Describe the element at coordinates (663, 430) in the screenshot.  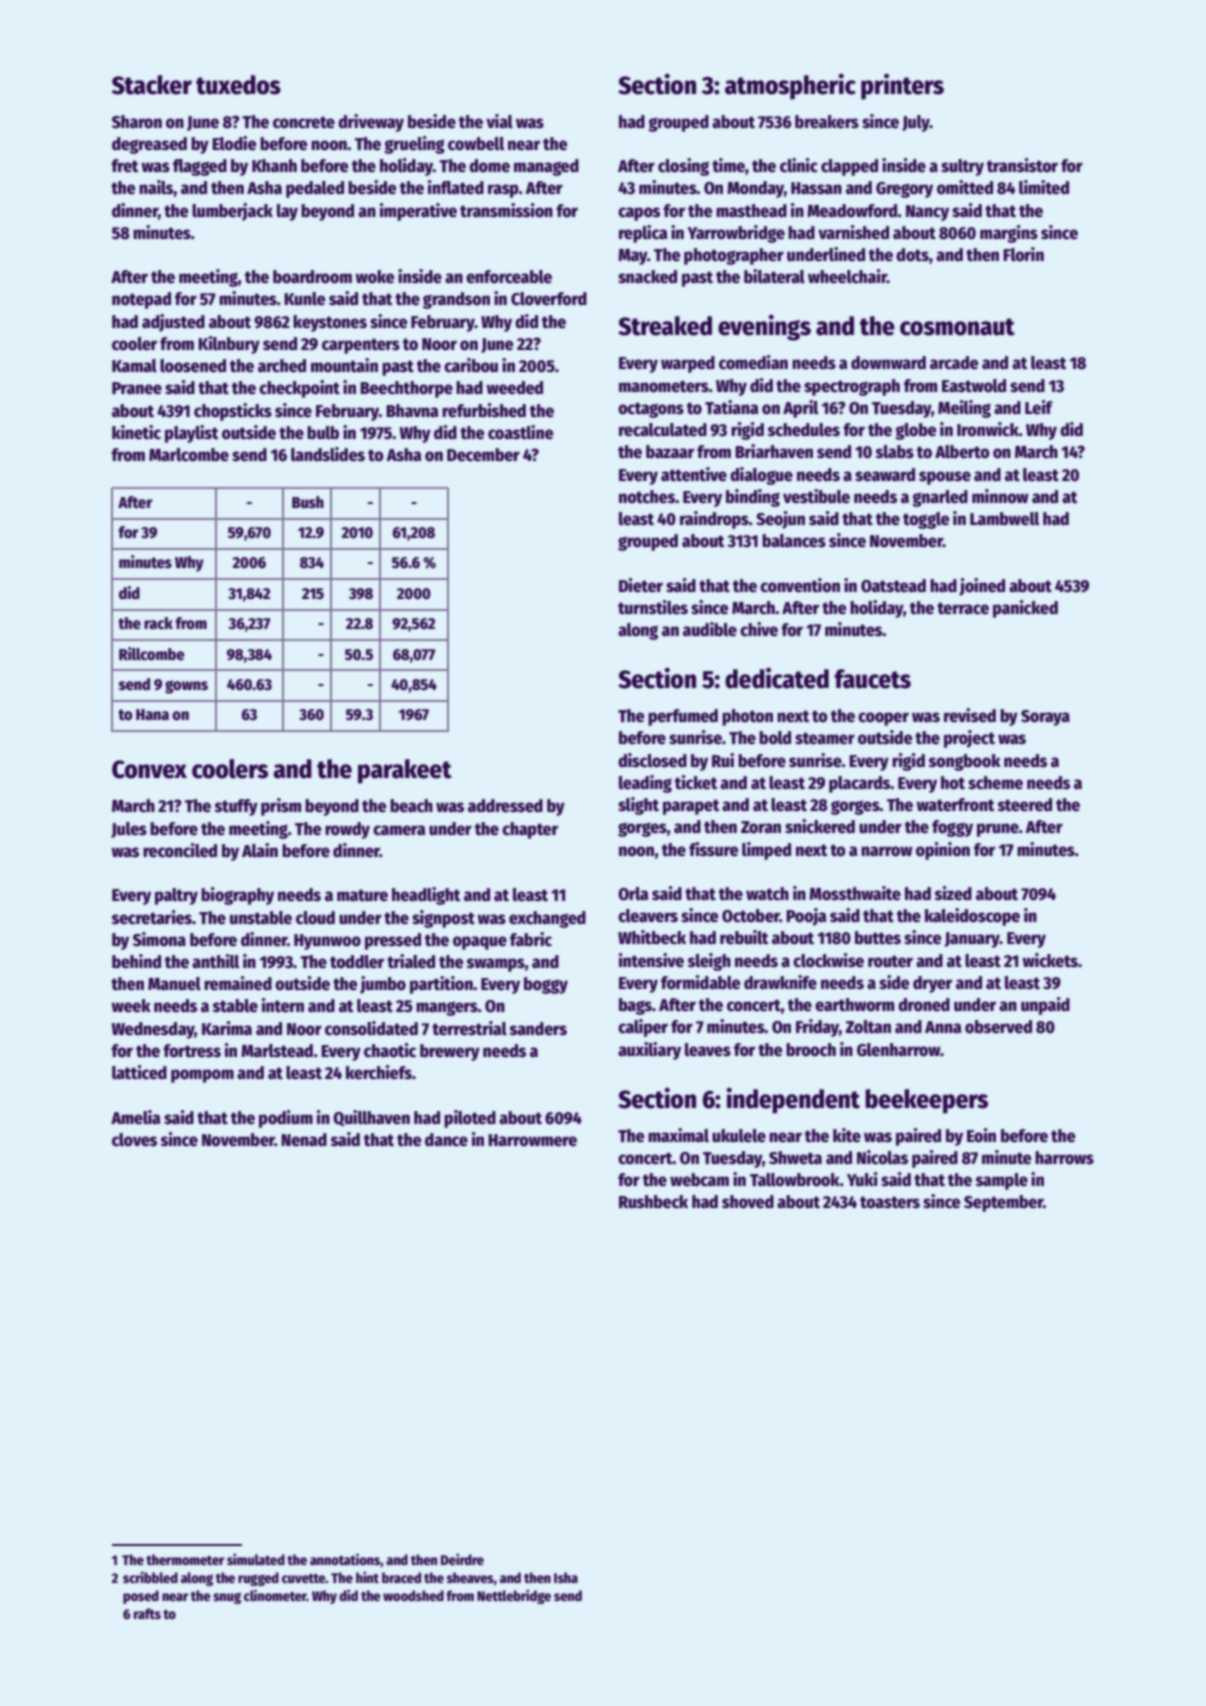
I see `recalculated` at that location.
